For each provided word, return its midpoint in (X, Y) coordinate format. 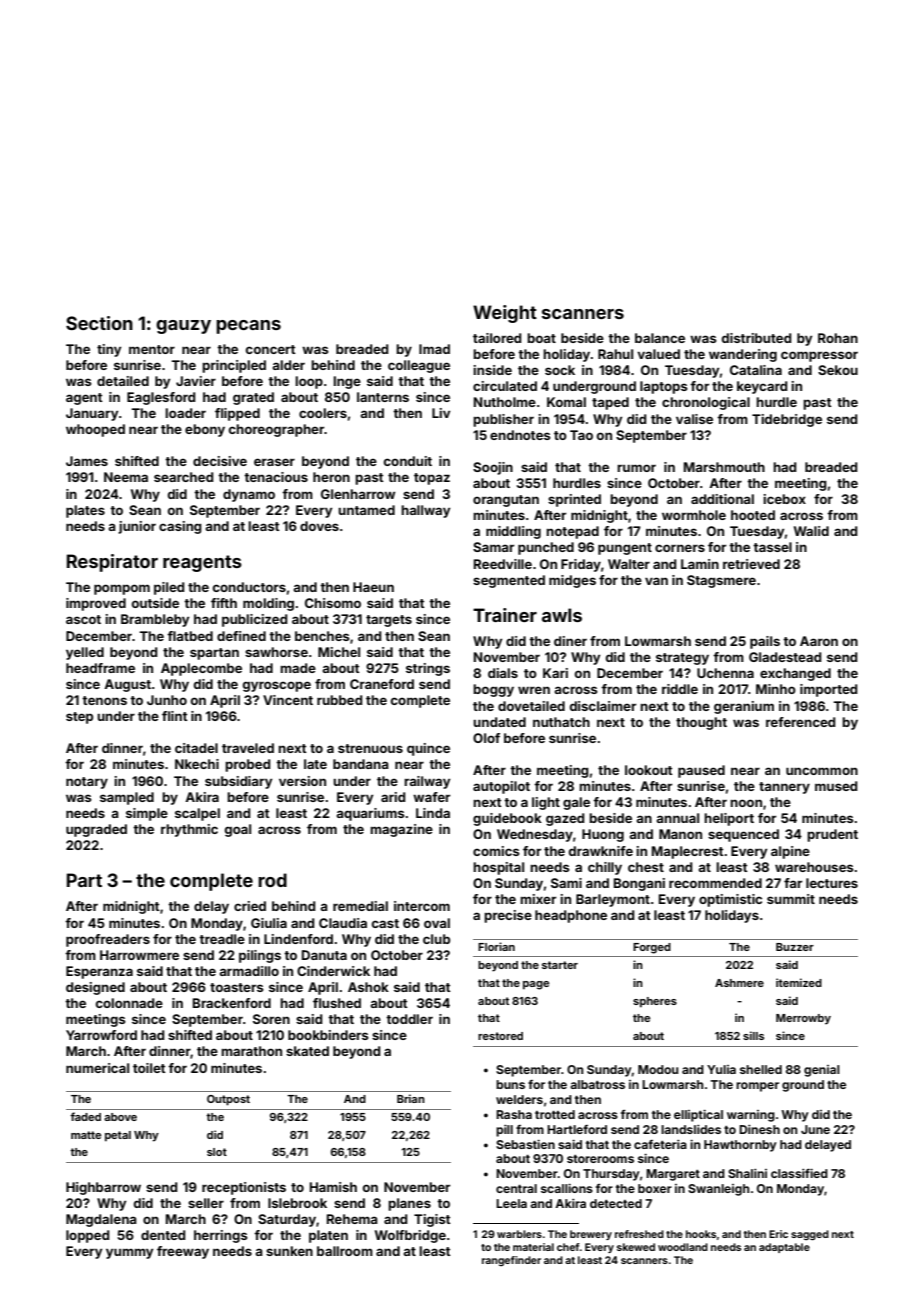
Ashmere (739, 983)
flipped (237, 414)
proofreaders (108, 940)
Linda (433, 813)
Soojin (493, 468)
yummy (129, 1253)
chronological (706, 403)
